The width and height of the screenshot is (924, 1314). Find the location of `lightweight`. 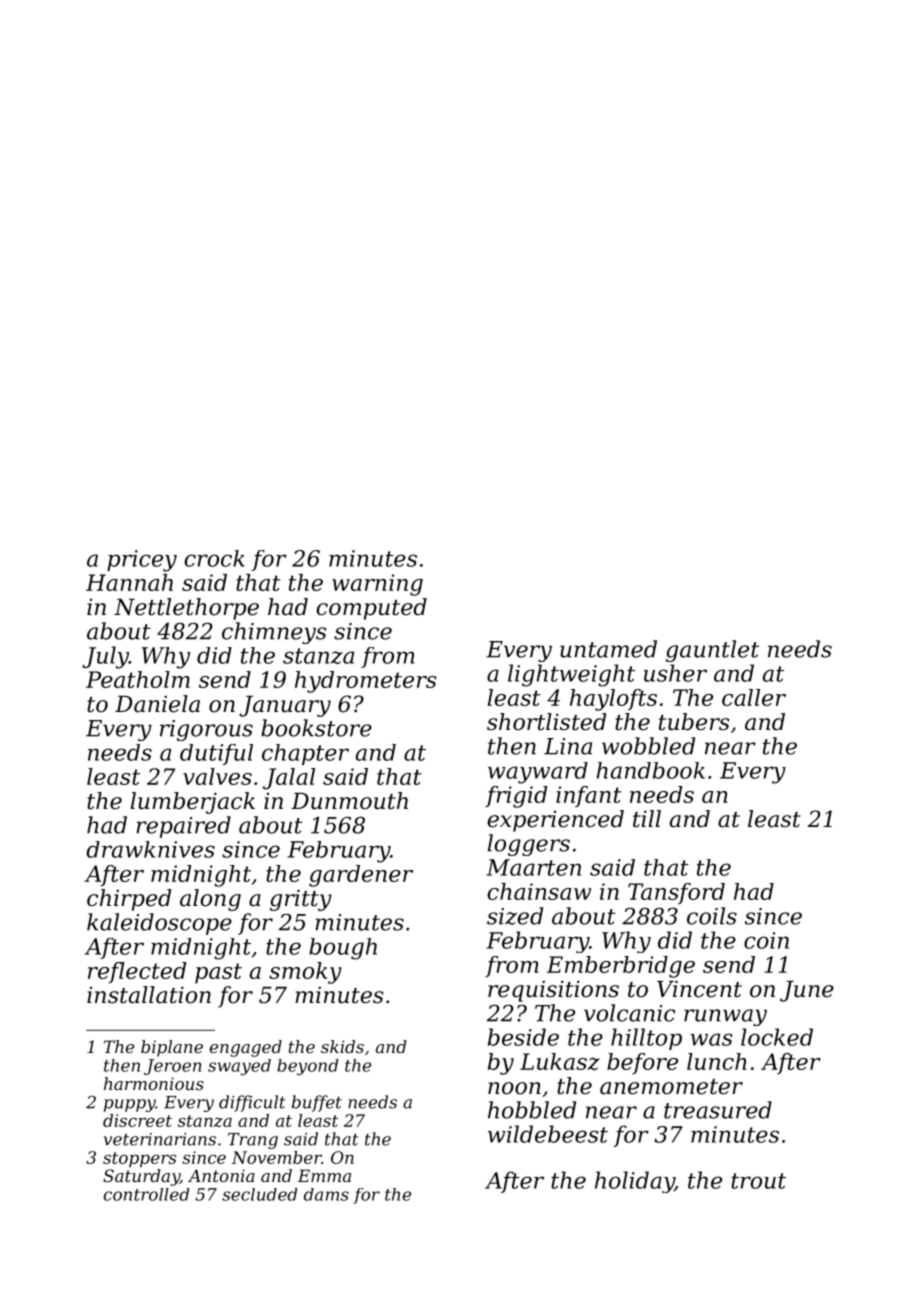

lightweight is located at coordinates (571, 675).
